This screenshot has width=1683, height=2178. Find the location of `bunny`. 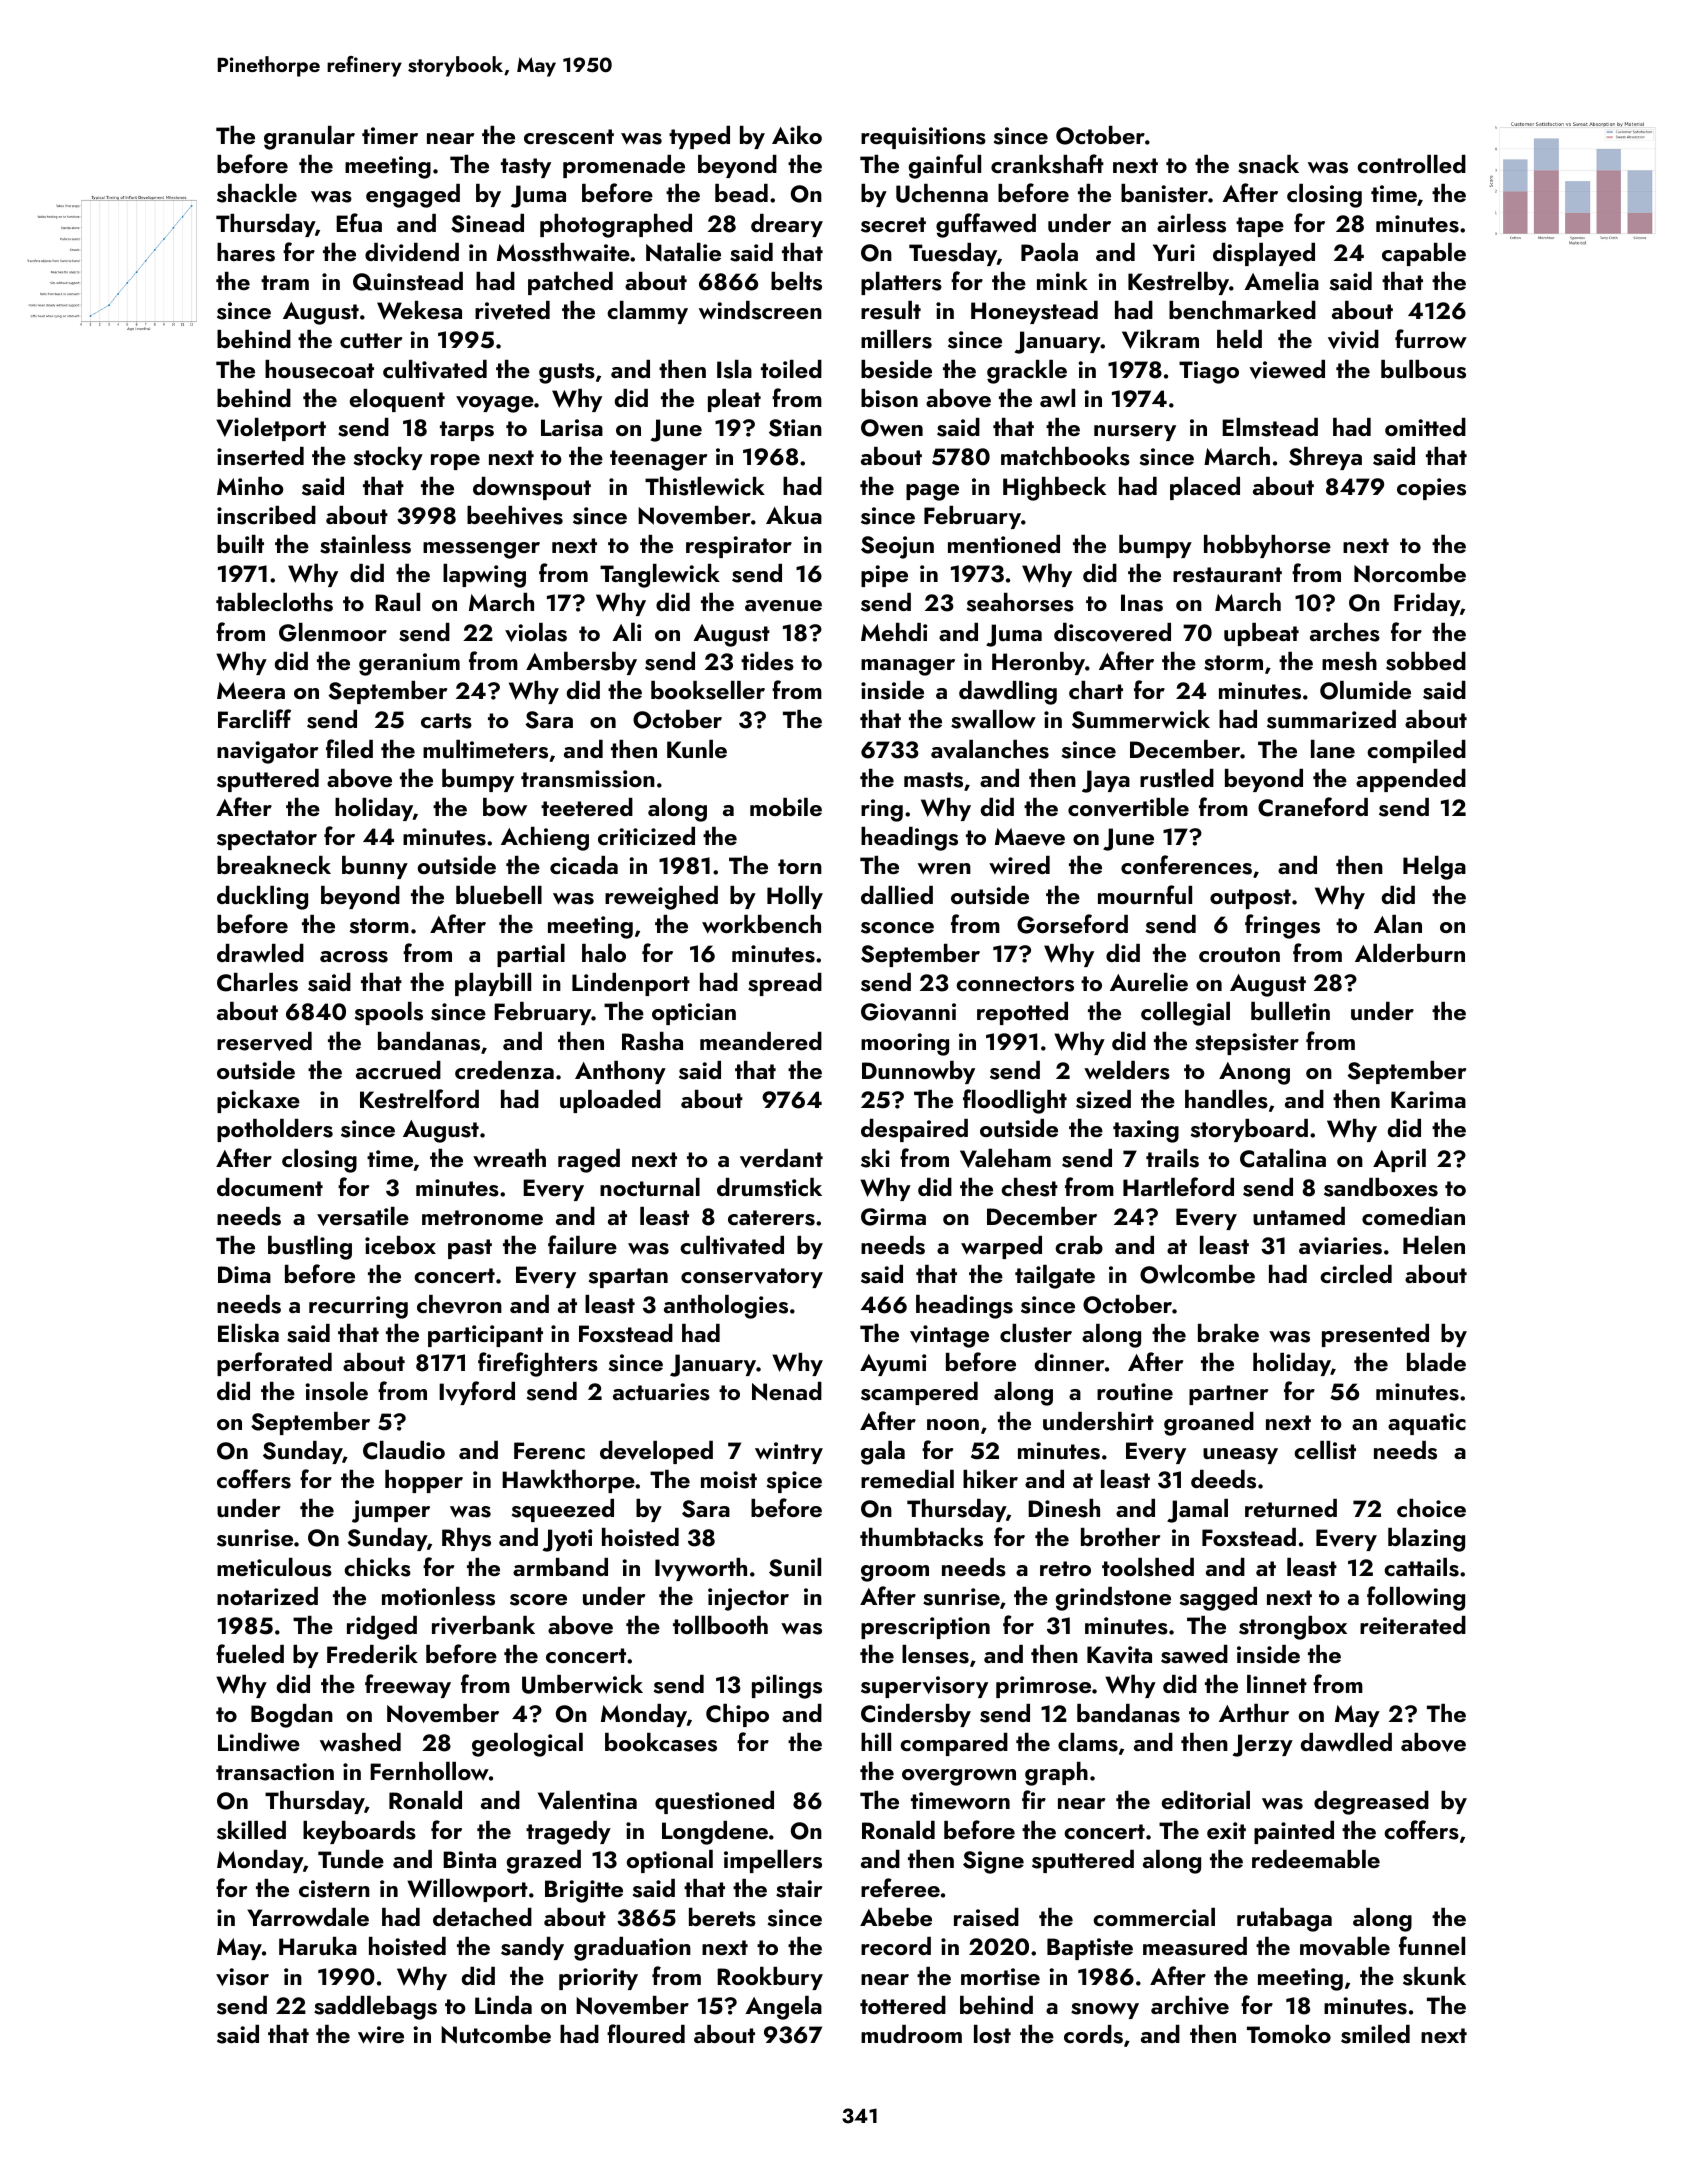

bunny is located at coordinates (375, 867).
